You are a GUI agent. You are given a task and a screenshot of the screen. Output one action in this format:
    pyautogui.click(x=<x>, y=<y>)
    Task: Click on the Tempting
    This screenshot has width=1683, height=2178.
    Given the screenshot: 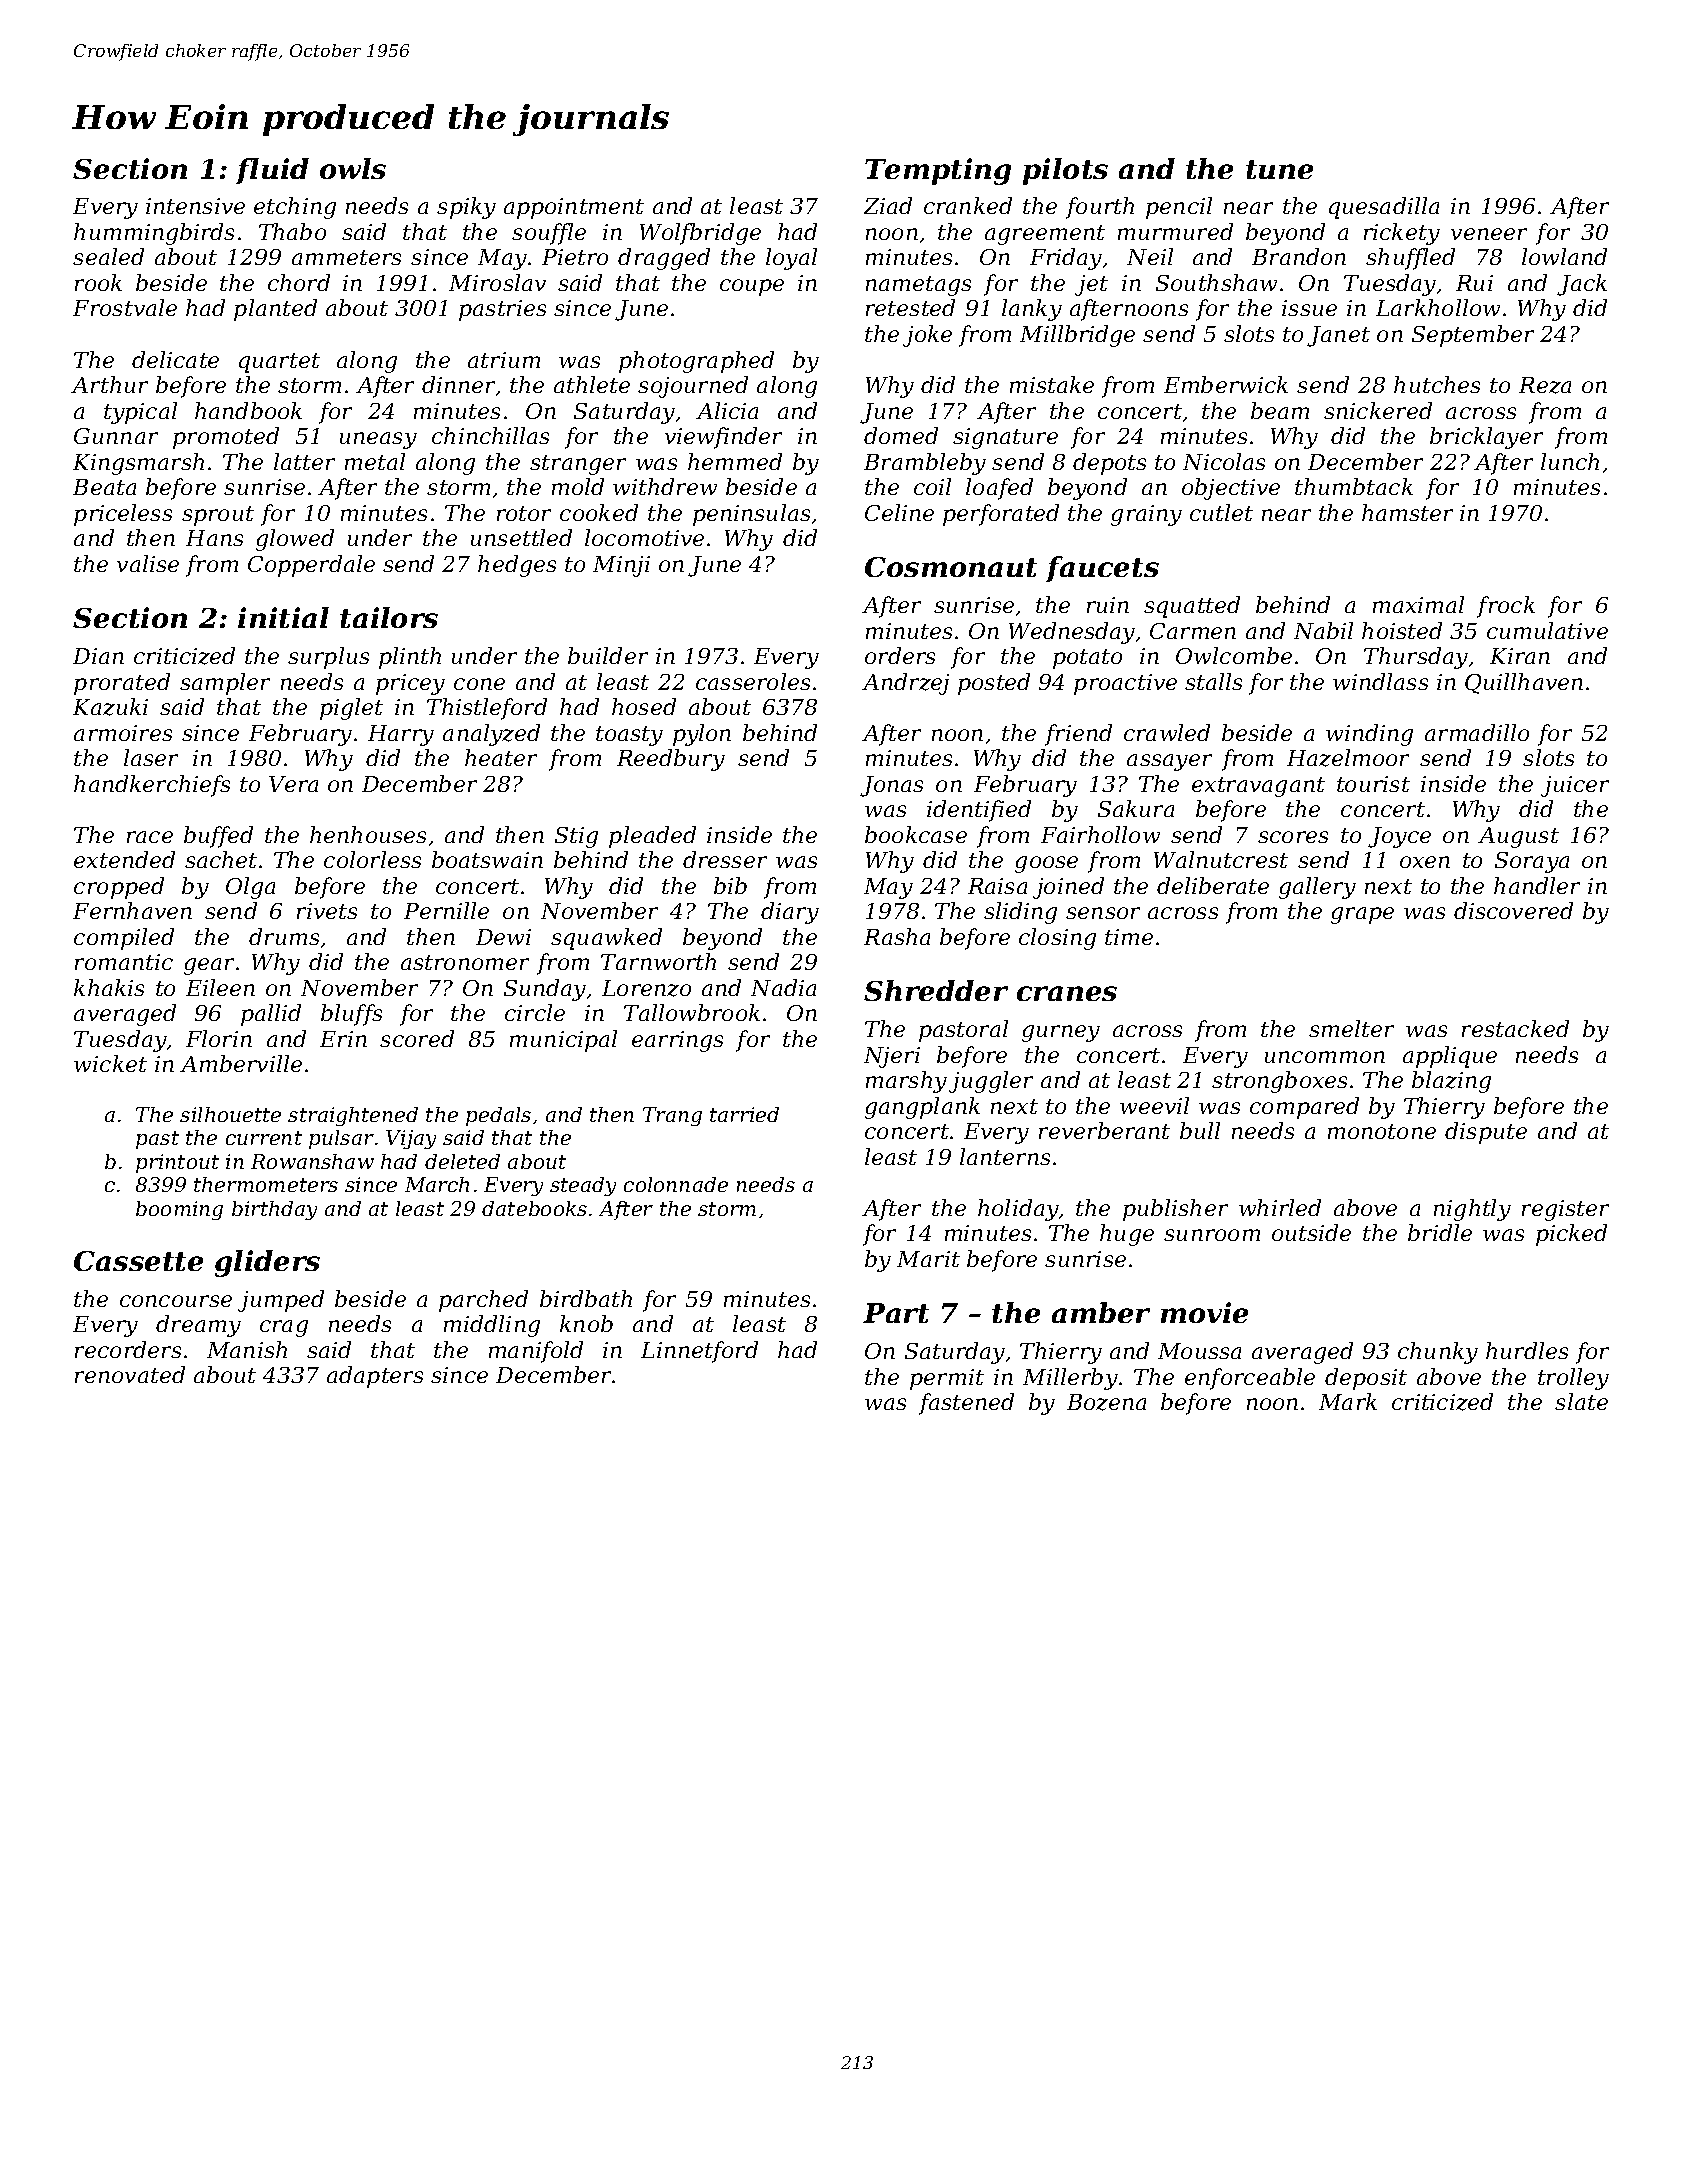 What is the action you would take?
    pyautogui.click(x=938, y=171)
